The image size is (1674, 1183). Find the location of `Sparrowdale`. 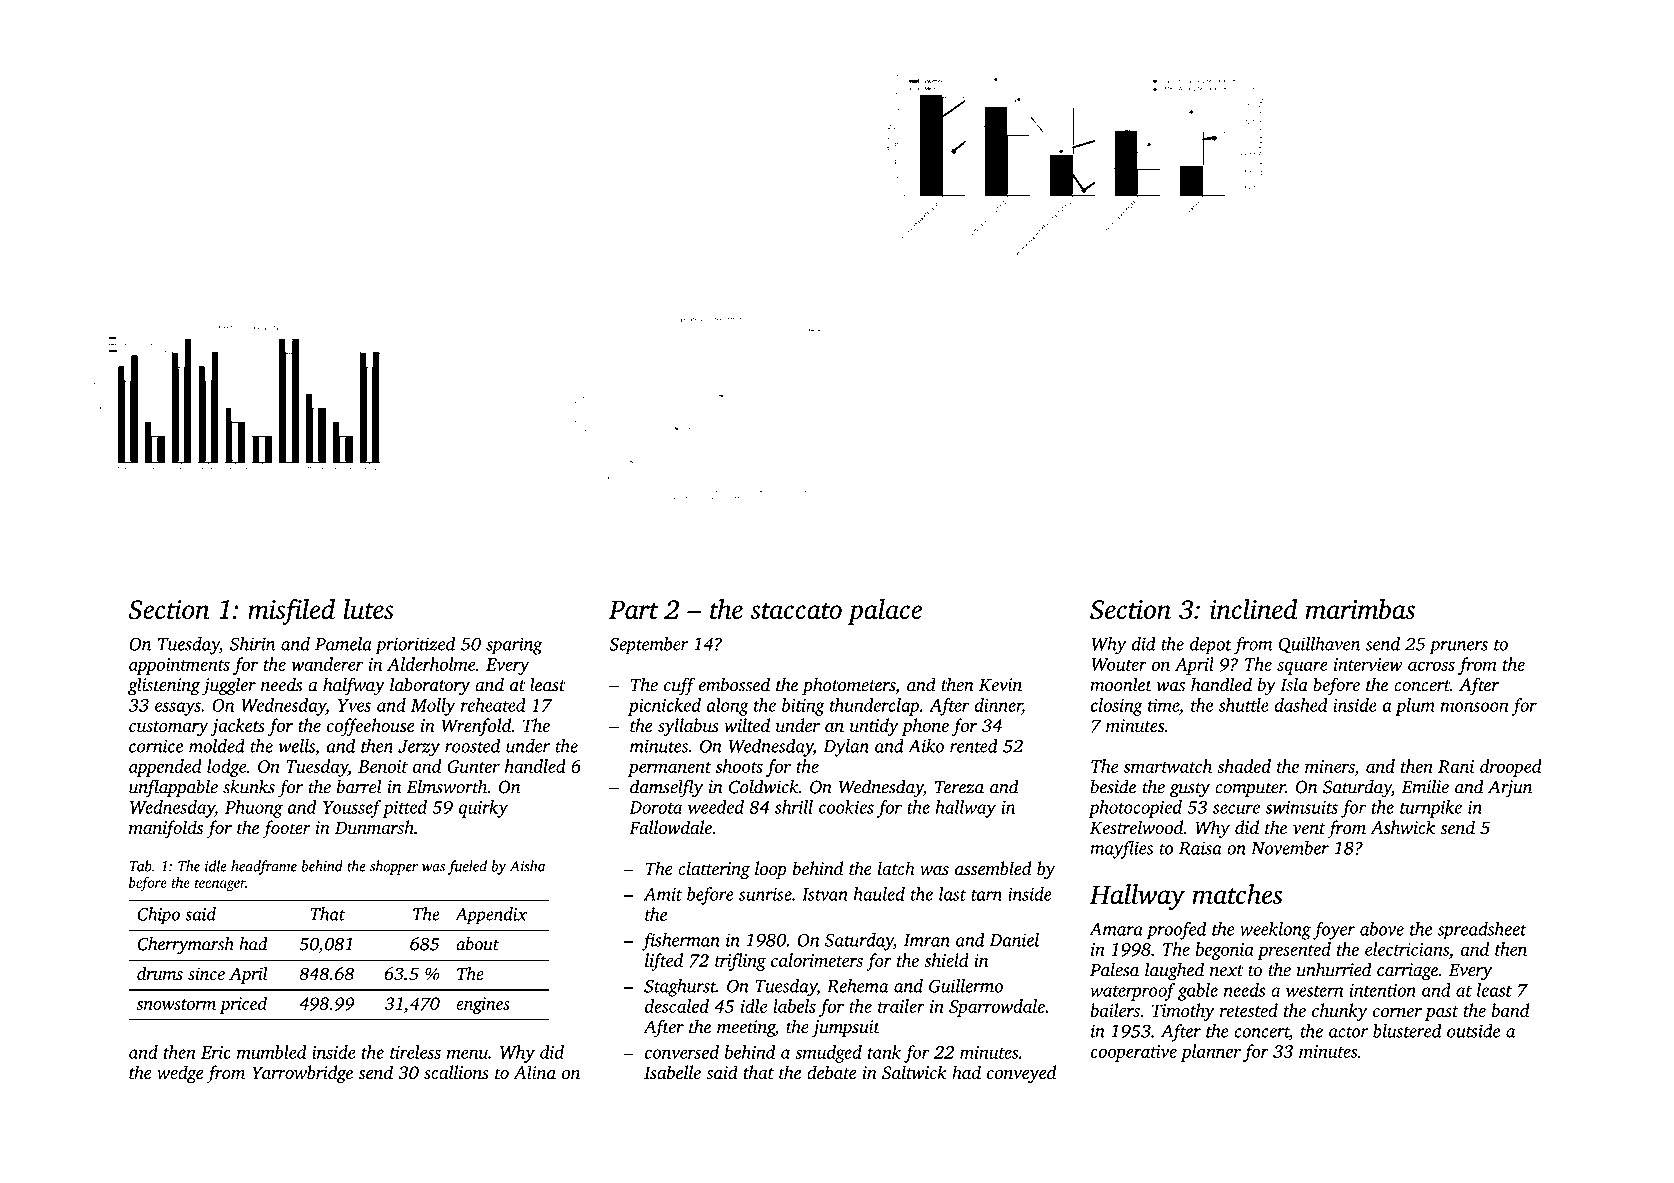

Sparrowdale is located at coordinates (997, 1008).
